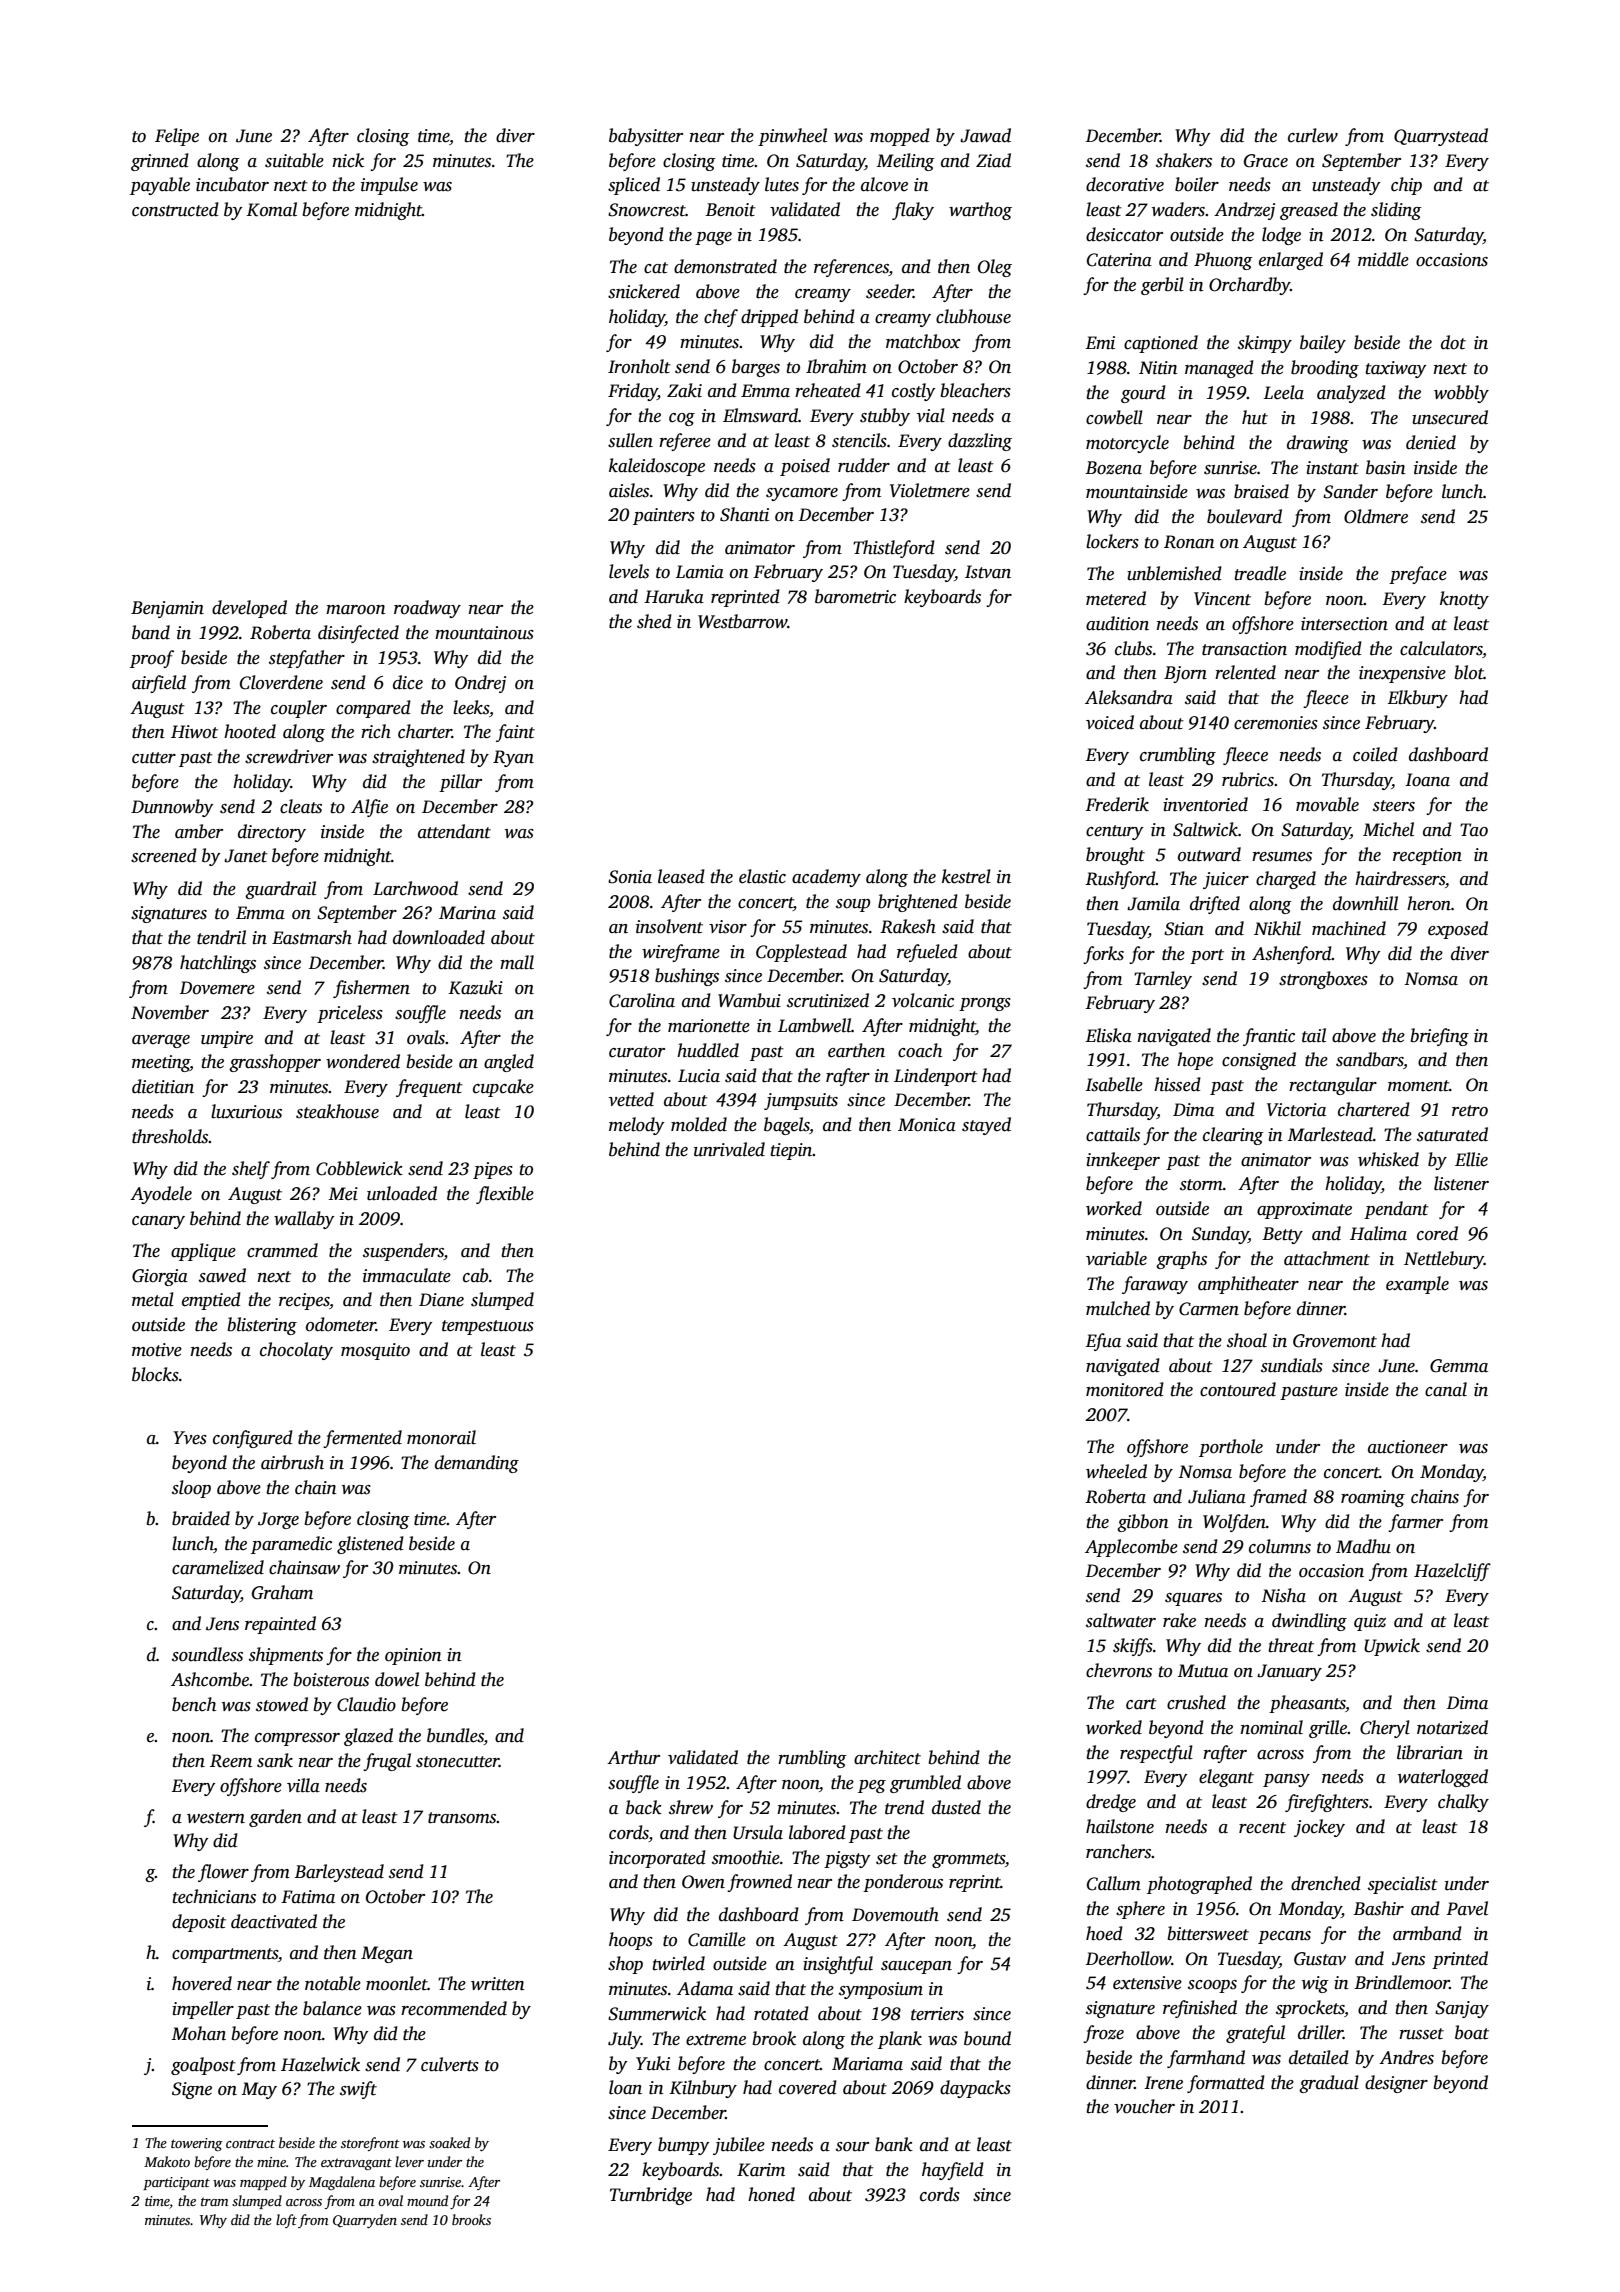 This screenshot has width=1620, height=2292. What do you see at coordinates (218, 1567) in the screenshot?
I see `caramelized` at bounding box center [218, 1567].
